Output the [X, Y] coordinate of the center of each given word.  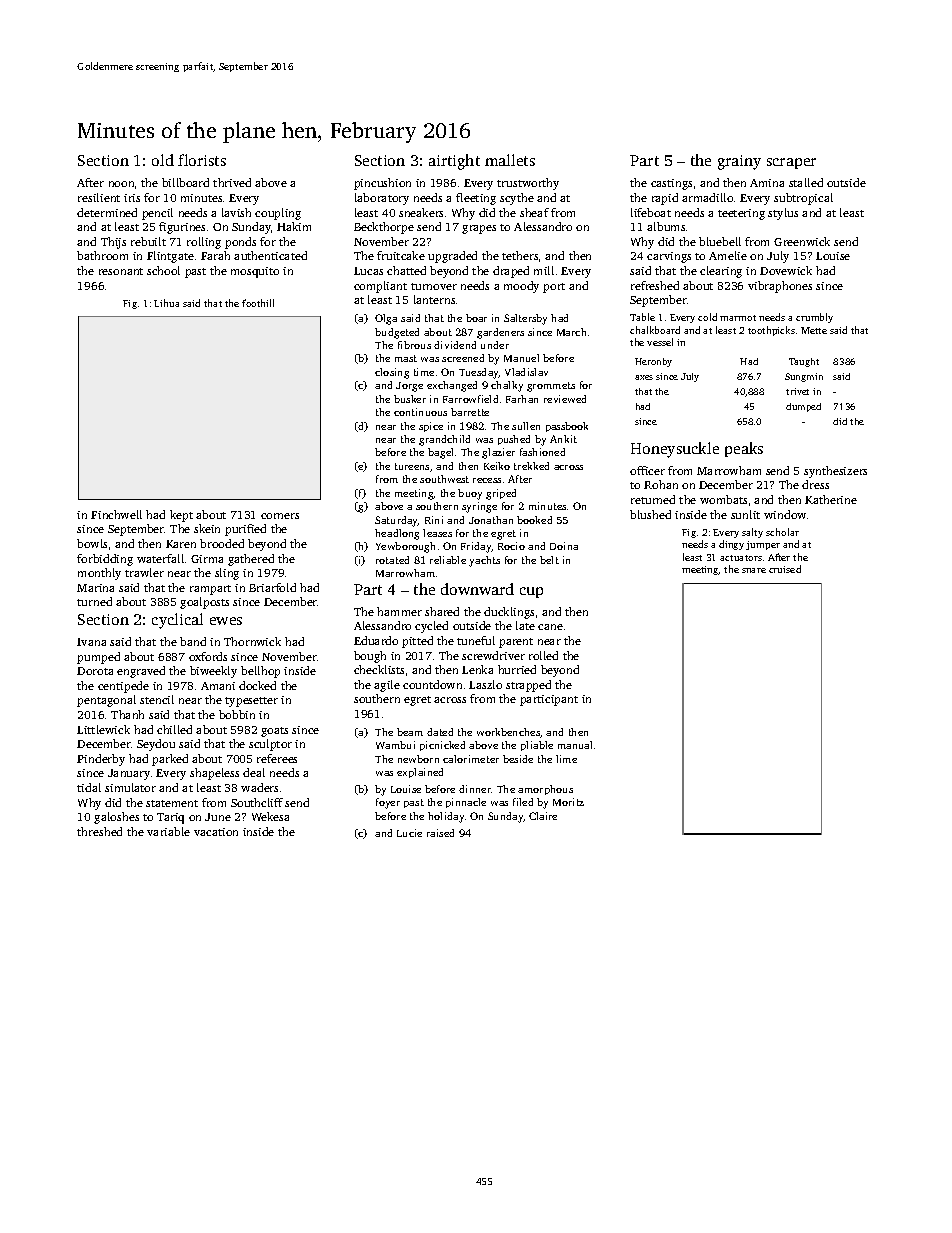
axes [644, 377]
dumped [803, 407]
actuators [741, 558]
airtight [454, 162]
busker [410, 399]
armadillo [707, 197]
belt [549, 560]
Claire [543, 816]
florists [202, 160]
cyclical [177, 621]
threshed [99, 831]
